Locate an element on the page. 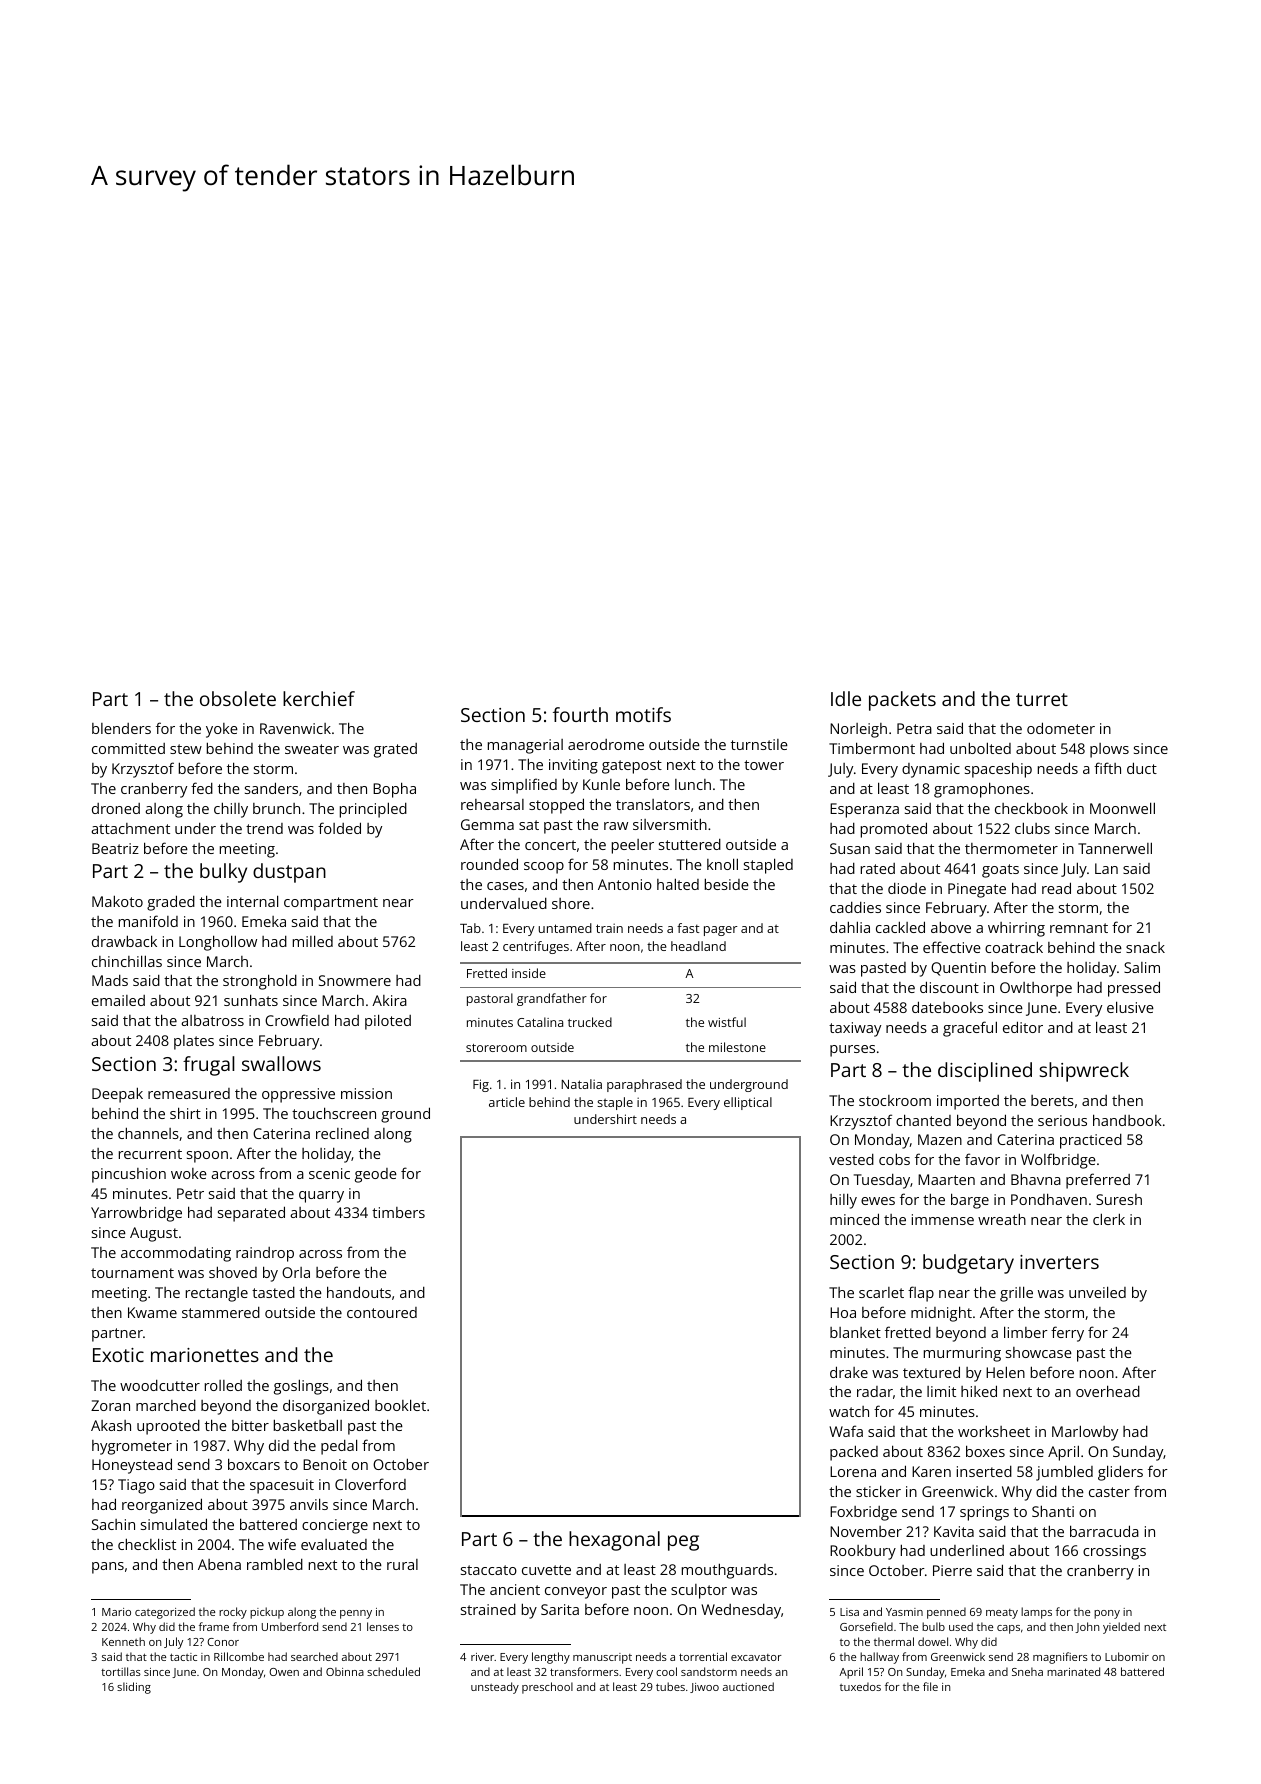  midnight is located at coordinates (941, 1314).
